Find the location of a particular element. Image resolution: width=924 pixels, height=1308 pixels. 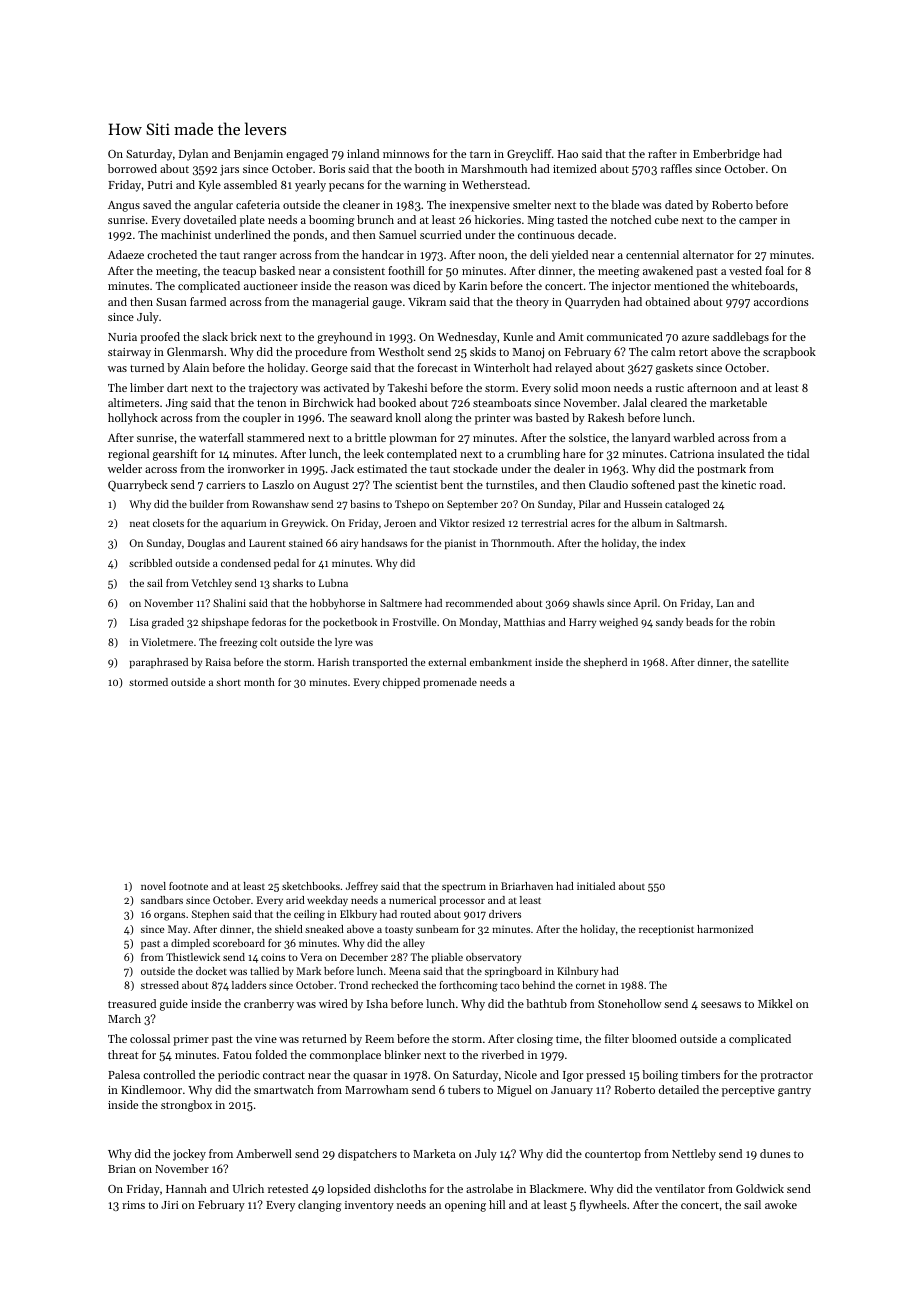

Benjamin is located at coordinates (258, 155).
